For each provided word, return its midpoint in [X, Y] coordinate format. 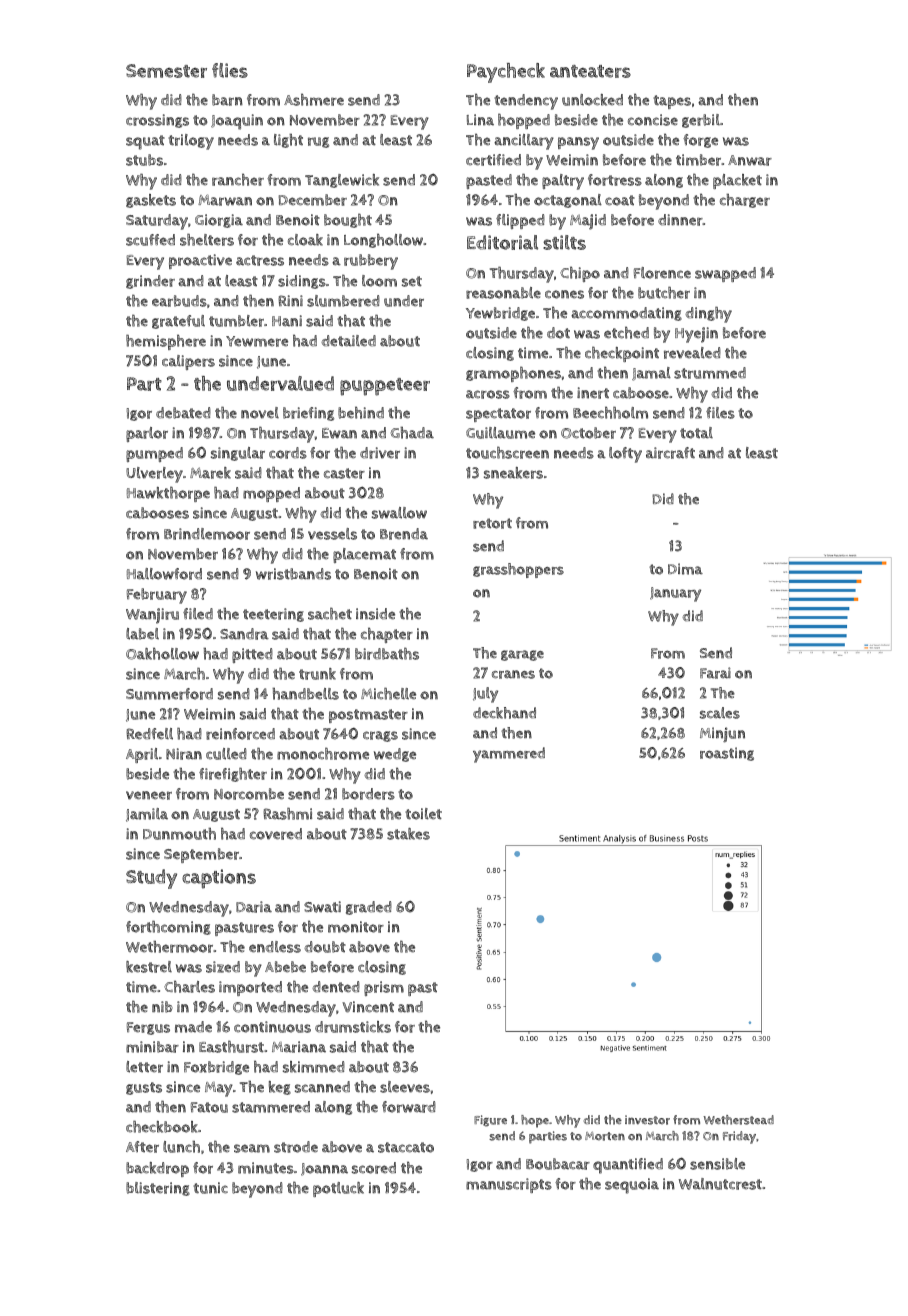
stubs [144, 160]
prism [384, 988]
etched [626, 332]
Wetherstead [738, 1120]
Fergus [148, 1028]
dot [558, 333]
